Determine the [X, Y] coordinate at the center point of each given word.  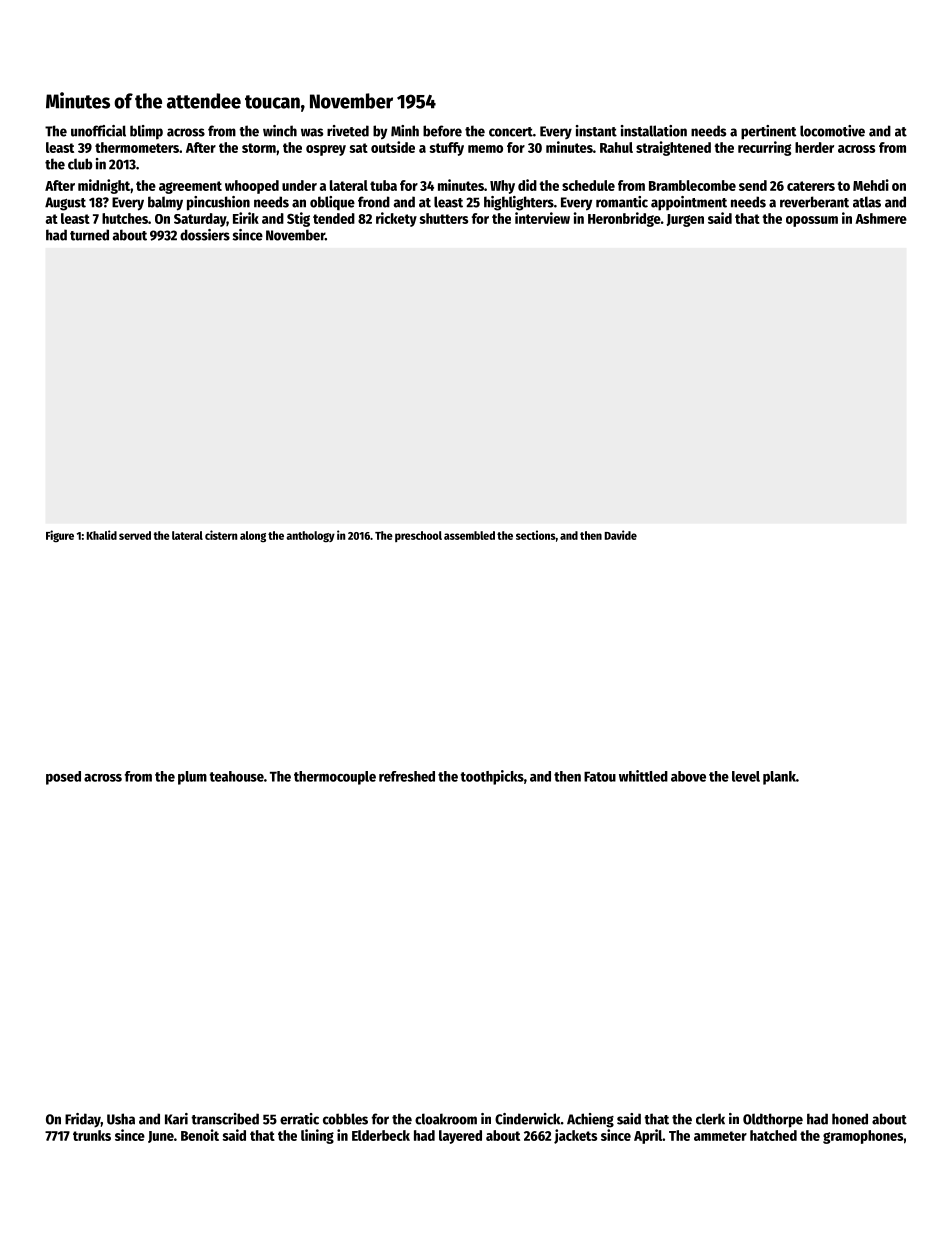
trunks [92, 1135]
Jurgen [685, 220]
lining [317, 1136]
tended [334, 218]
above [688, 776]
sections [535, 535]
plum [192, 778]
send [753, 185]
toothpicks [492, 777]
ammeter [720, 1136]
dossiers [205, 235]
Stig [298, 219]
